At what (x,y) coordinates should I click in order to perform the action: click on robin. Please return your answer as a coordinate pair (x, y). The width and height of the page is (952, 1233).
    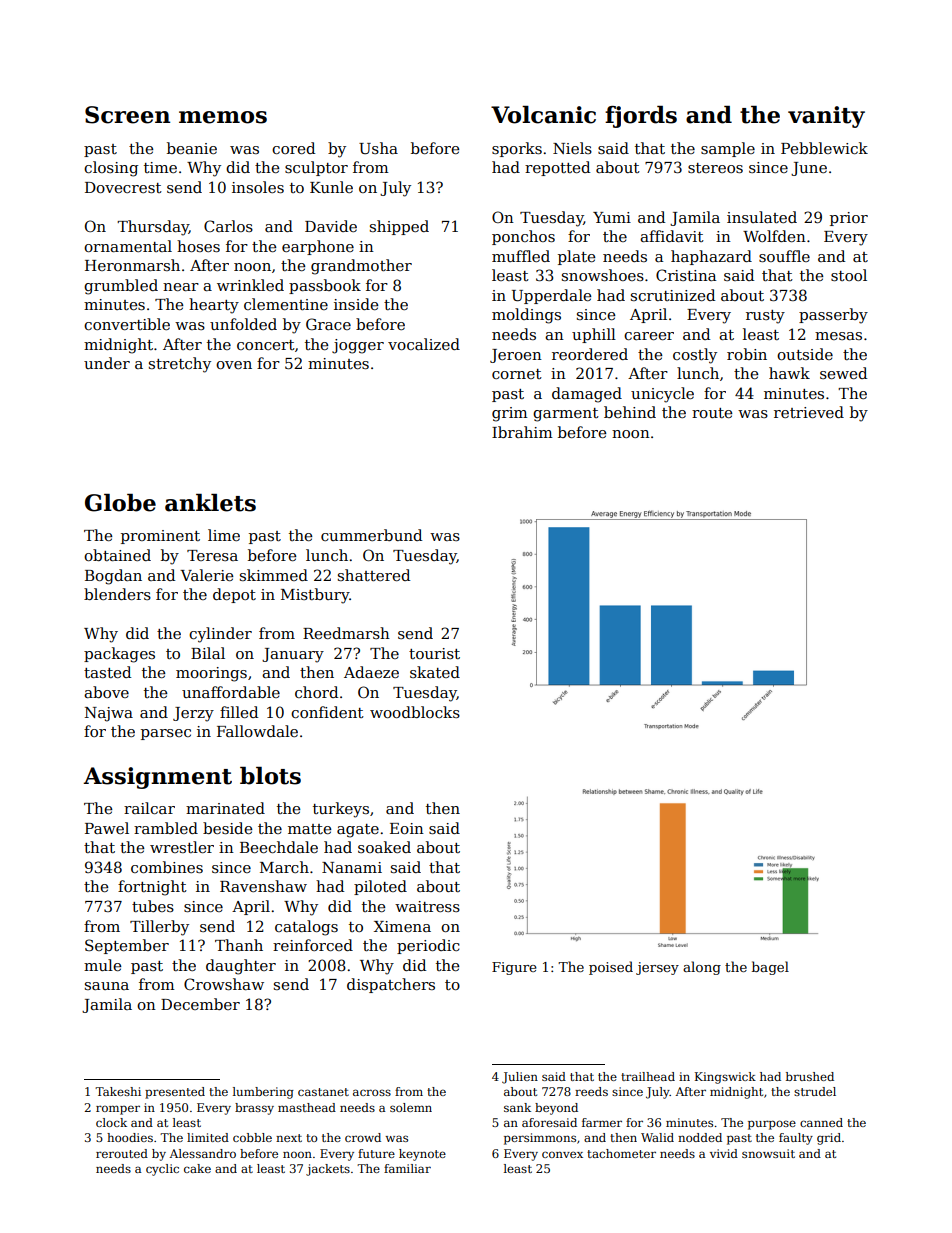
    Looking at the image, I should click on (747, 354).
